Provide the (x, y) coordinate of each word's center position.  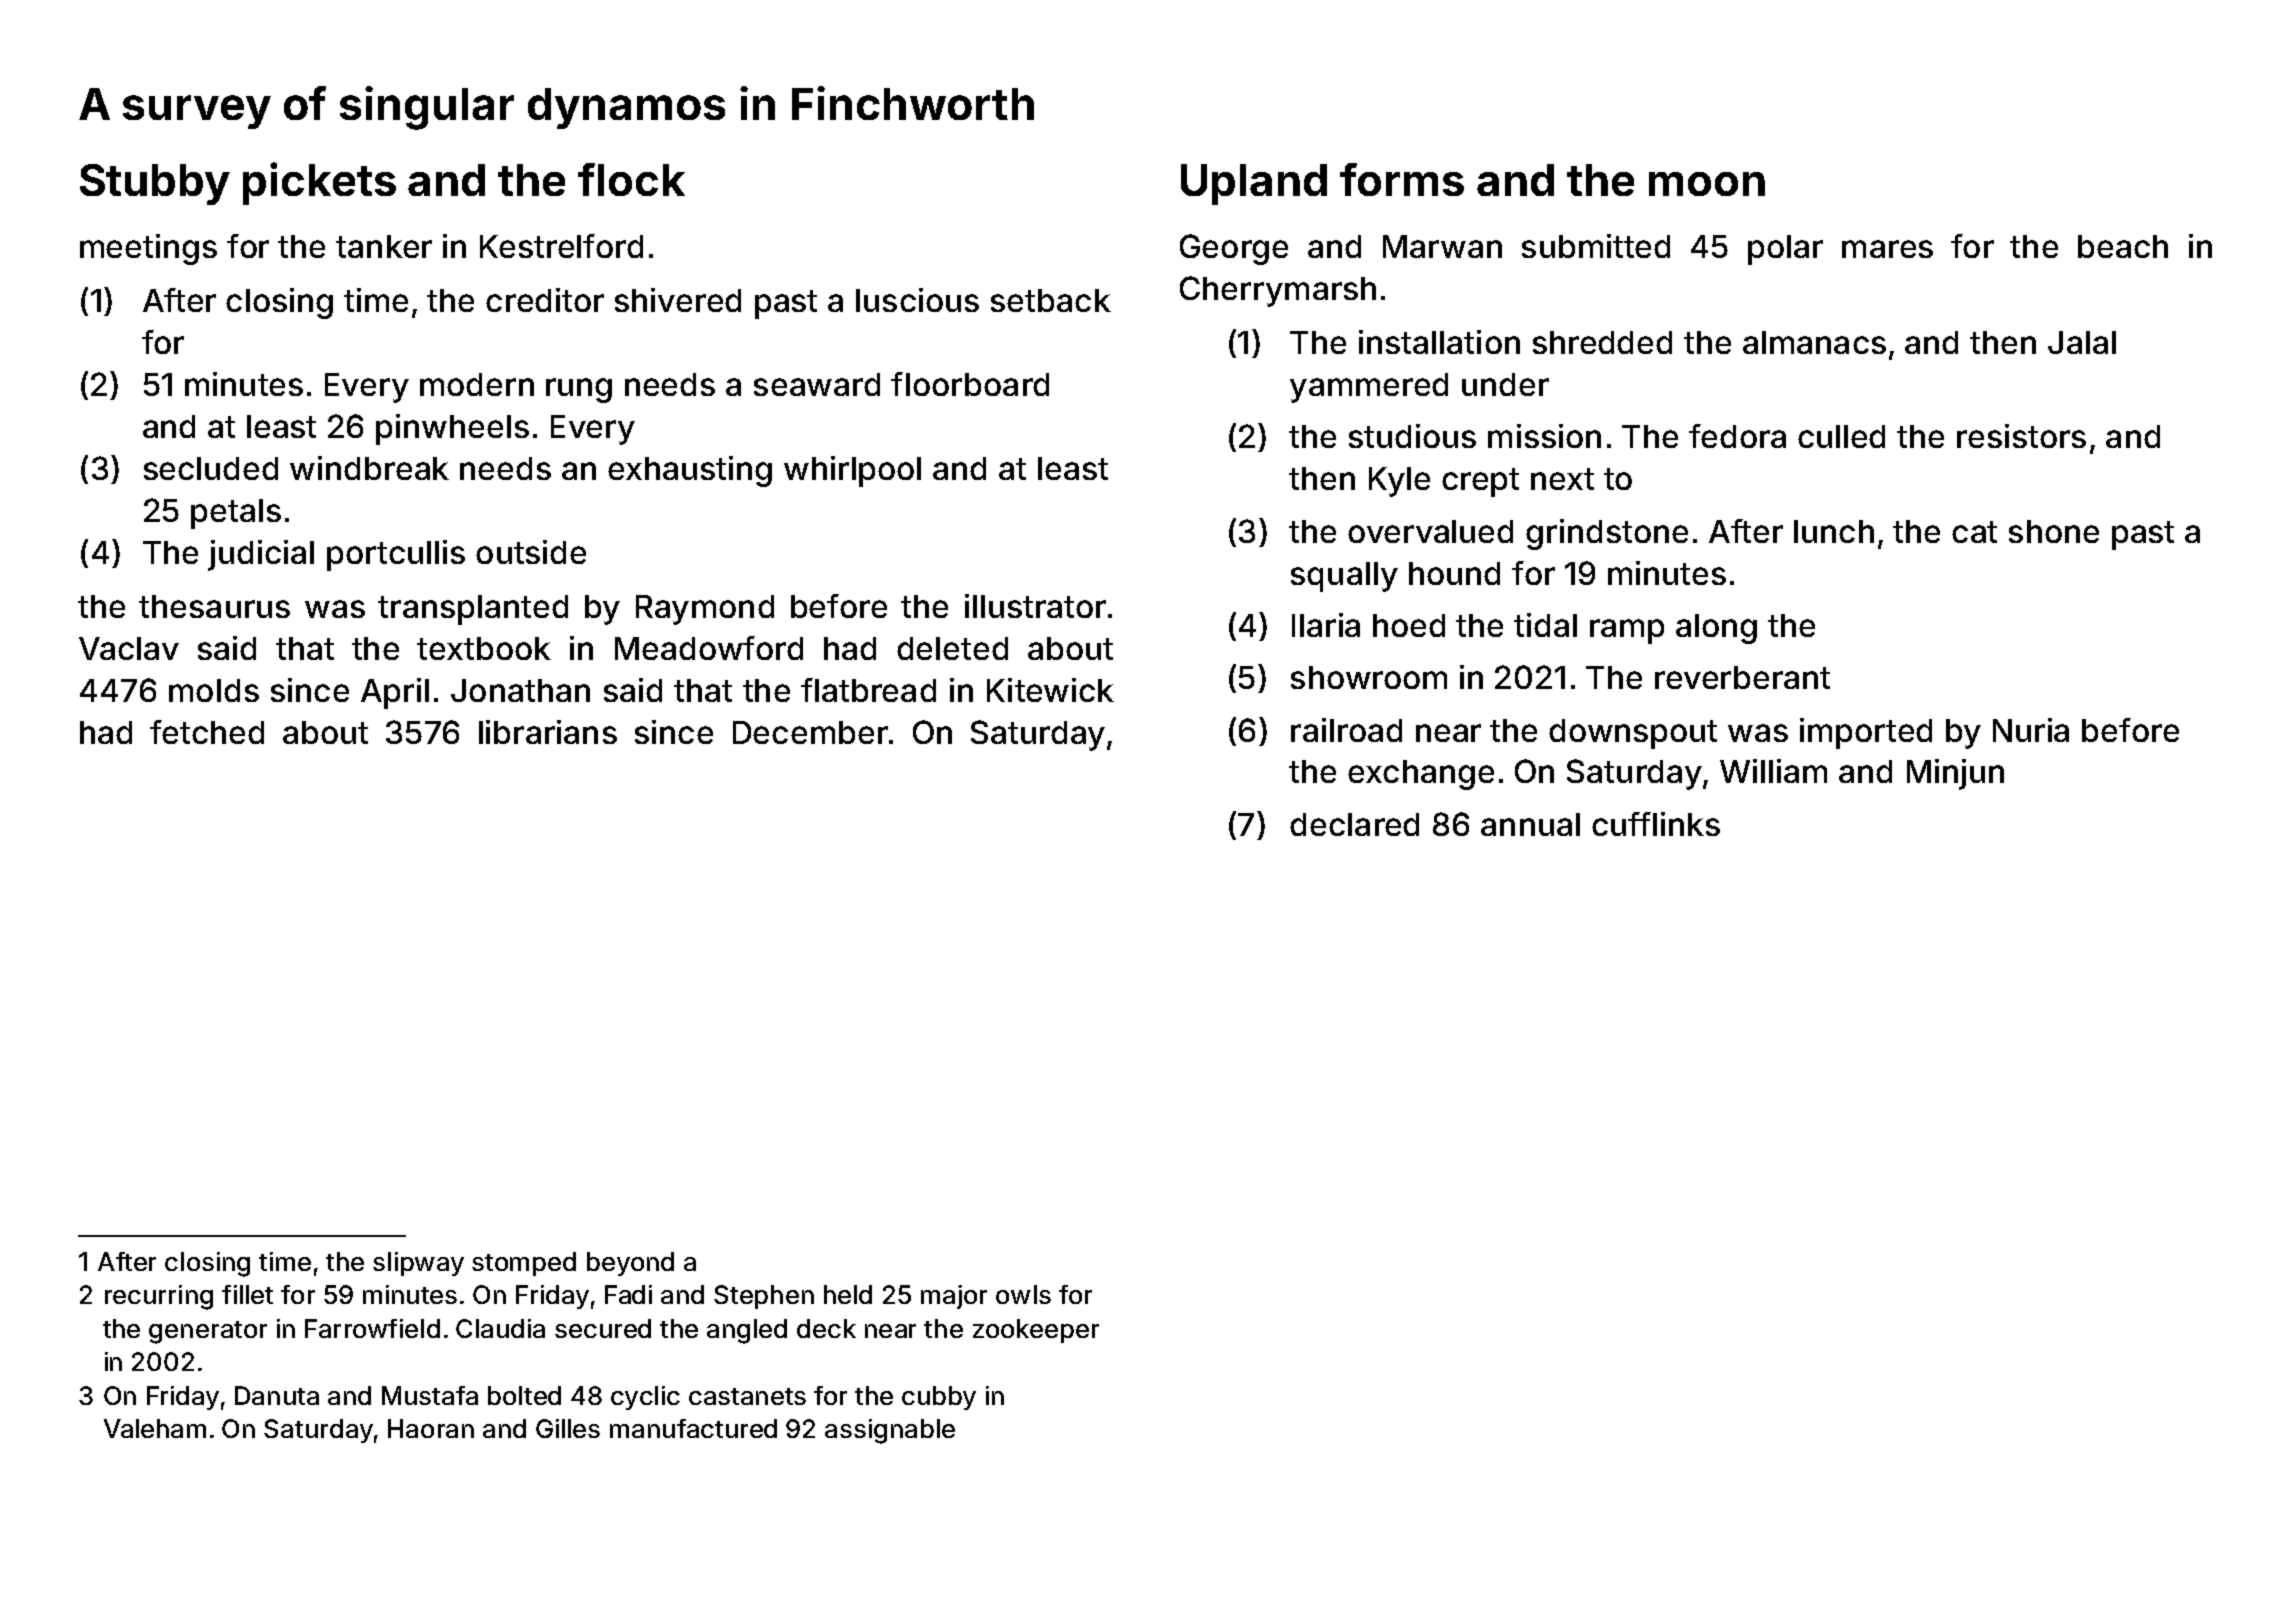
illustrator (1035, 606)
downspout (1633, 734)
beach (2123, 246)
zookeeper (1036, 1331)
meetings (148, 249)
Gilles (568, 1428)
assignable (890, 1431)
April (395, 693)
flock (631, 179)
